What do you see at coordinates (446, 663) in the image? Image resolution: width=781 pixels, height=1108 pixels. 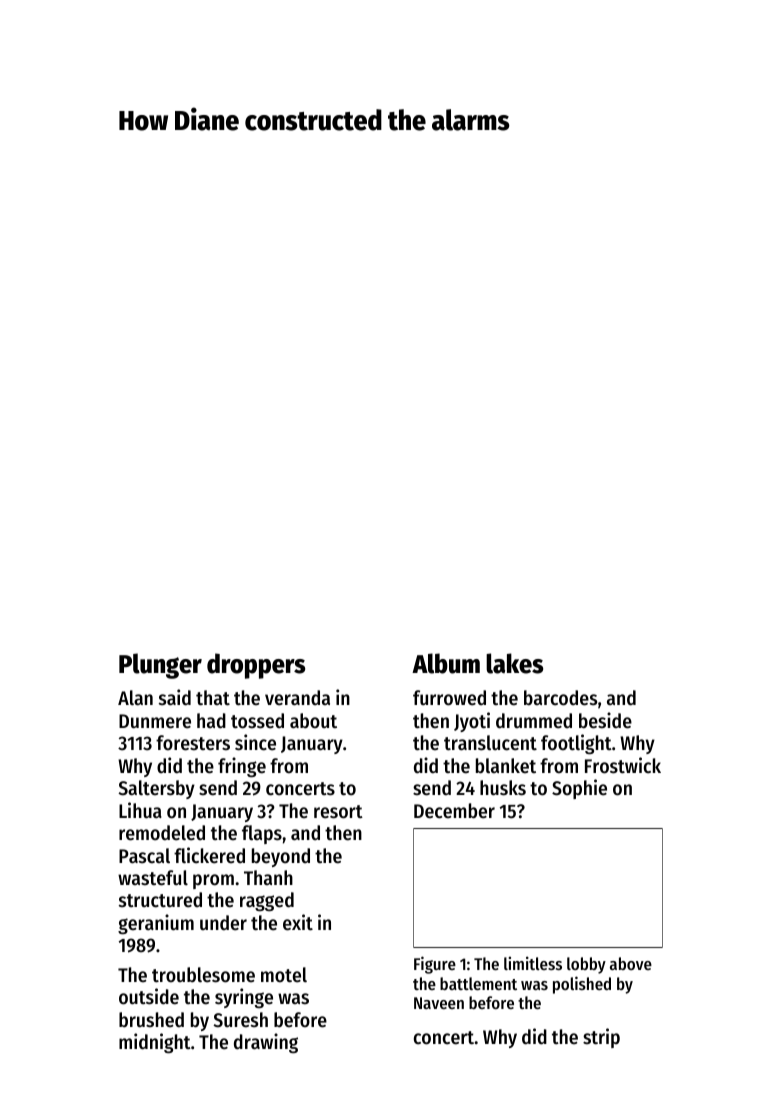 I see `Album` at bounding box center [446, 663].
